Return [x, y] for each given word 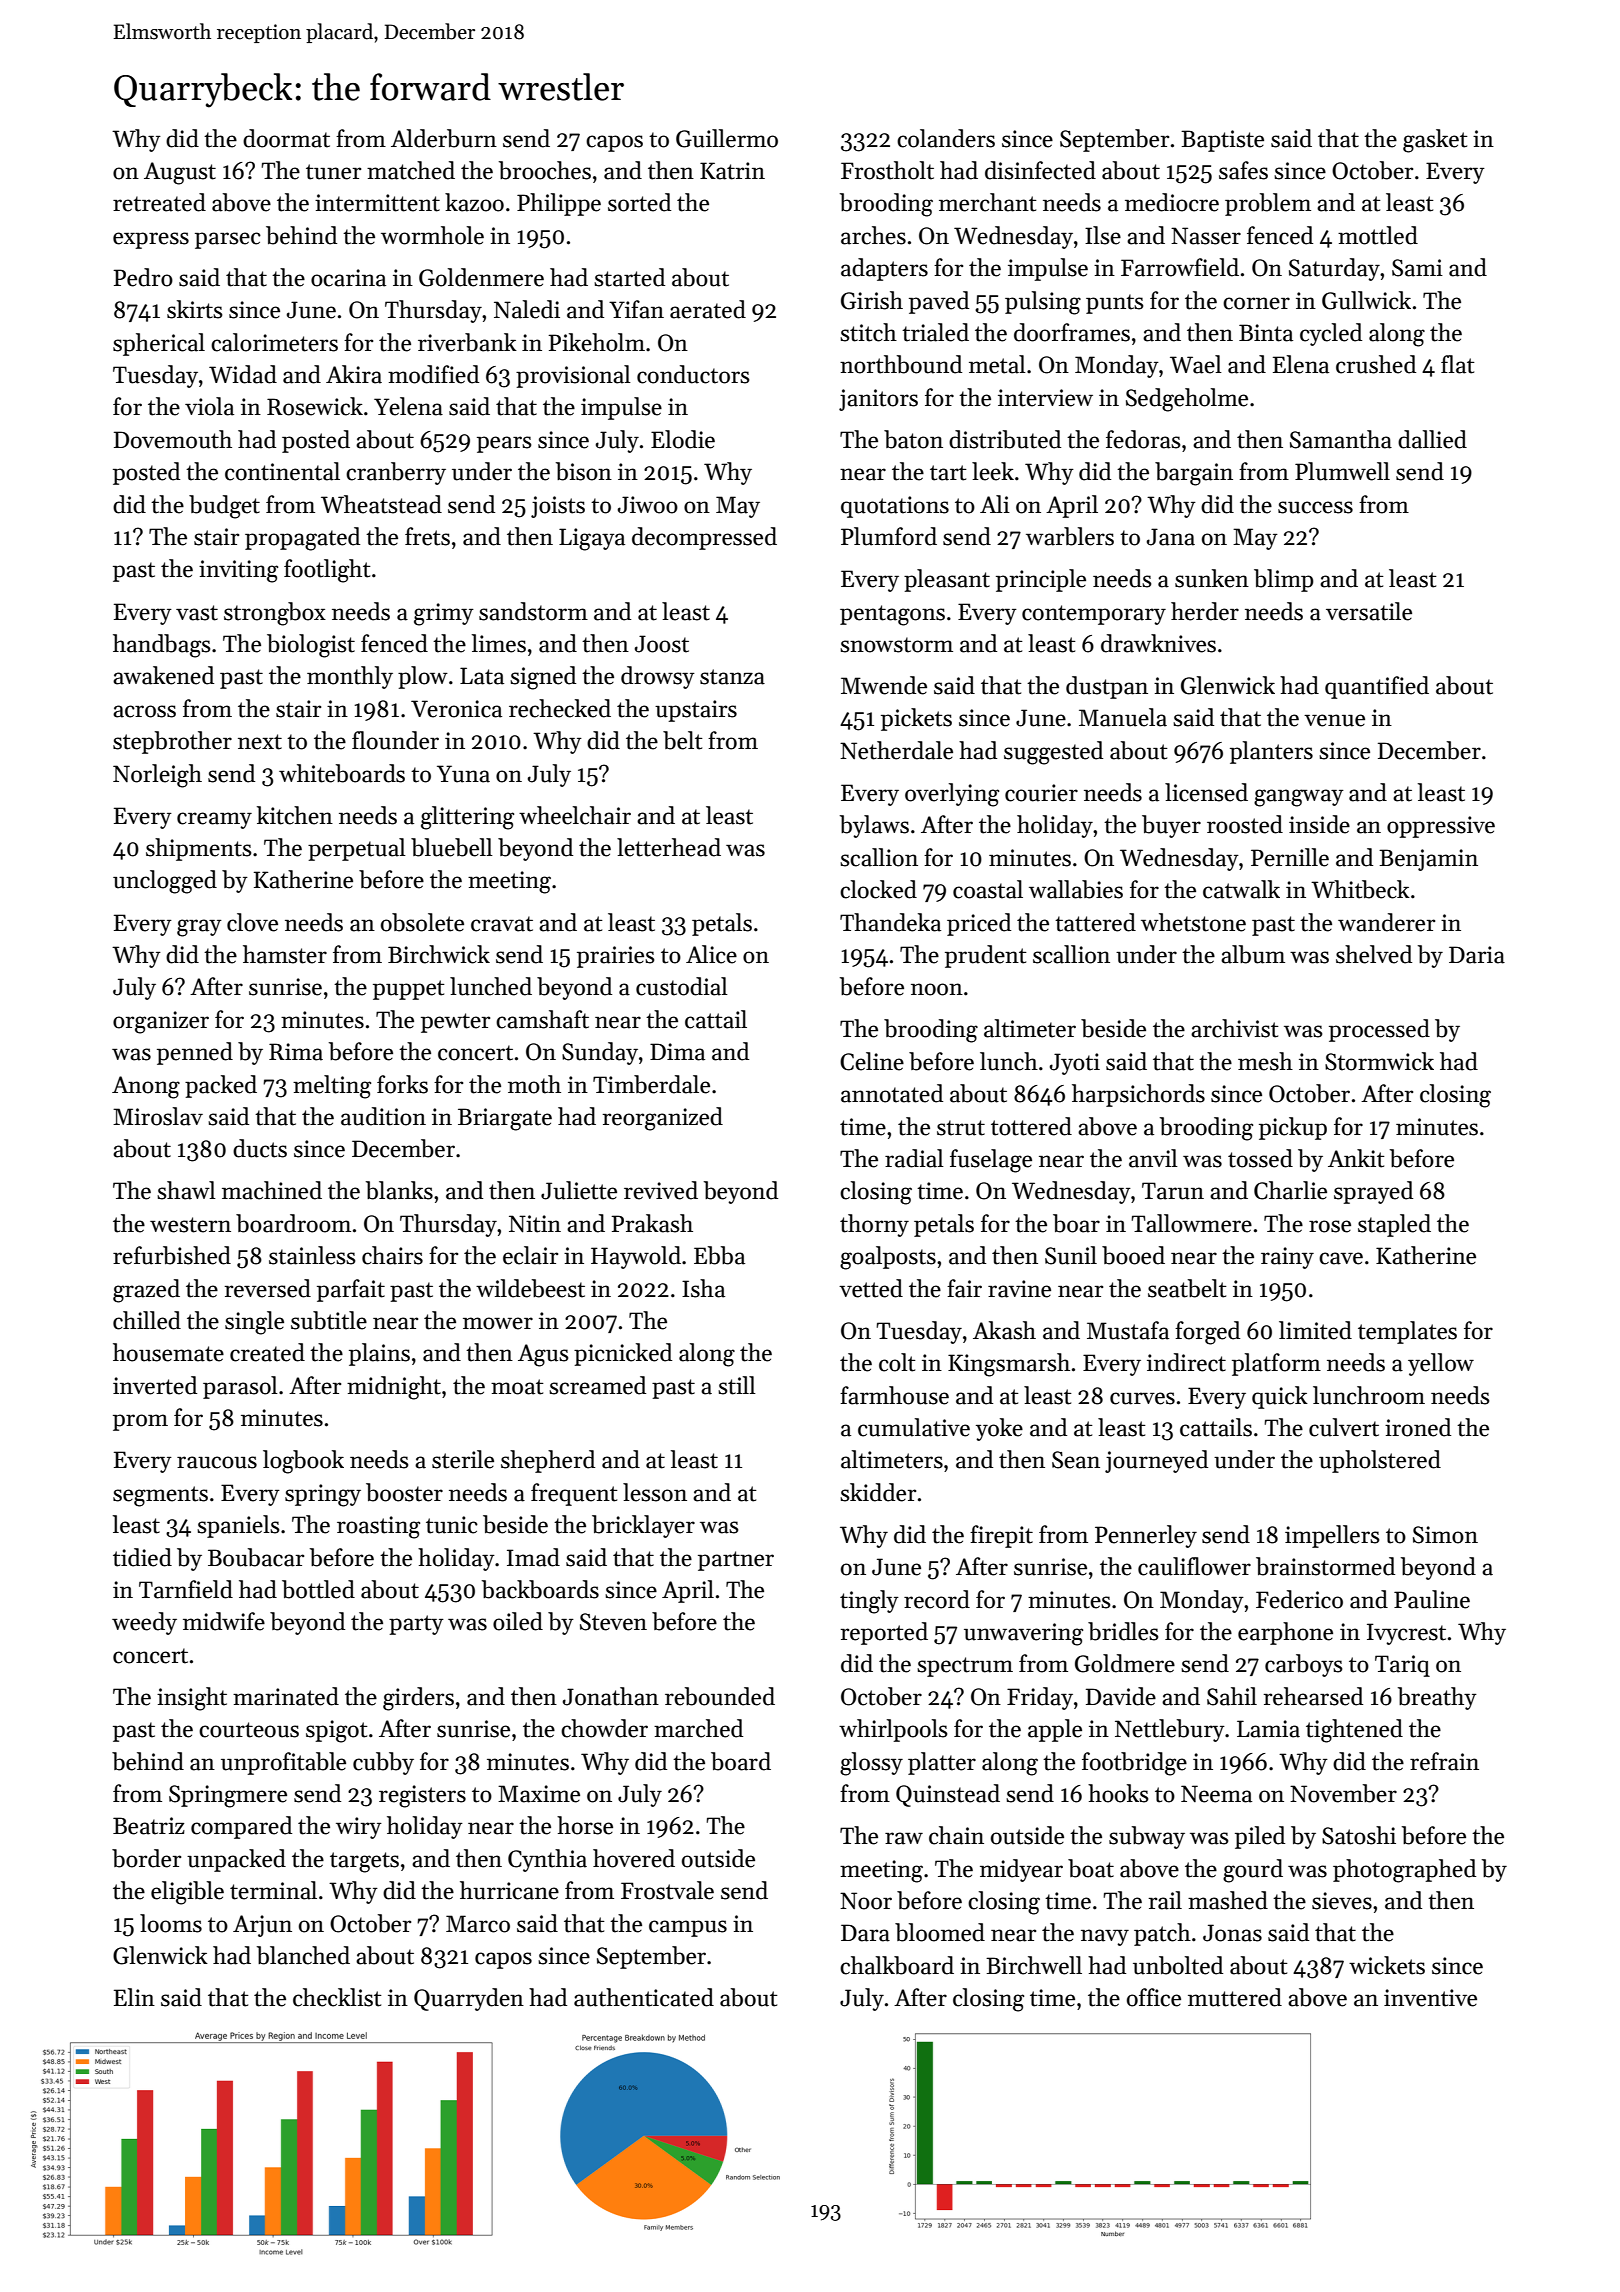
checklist [337, 1997]
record [937, 1599]
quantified [1377, 687]
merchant [988, 202]
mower [498, 1323]
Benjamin [1428, 860]
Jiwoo [648, 505]
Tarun [1173, 1191]
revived [661, 1190]
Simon [1445, 1535]
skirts [194, 309]
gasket [1435, 141]
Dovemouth [173, 439]
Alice [711, 954]
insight [192, 1699]
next [260, 742]
